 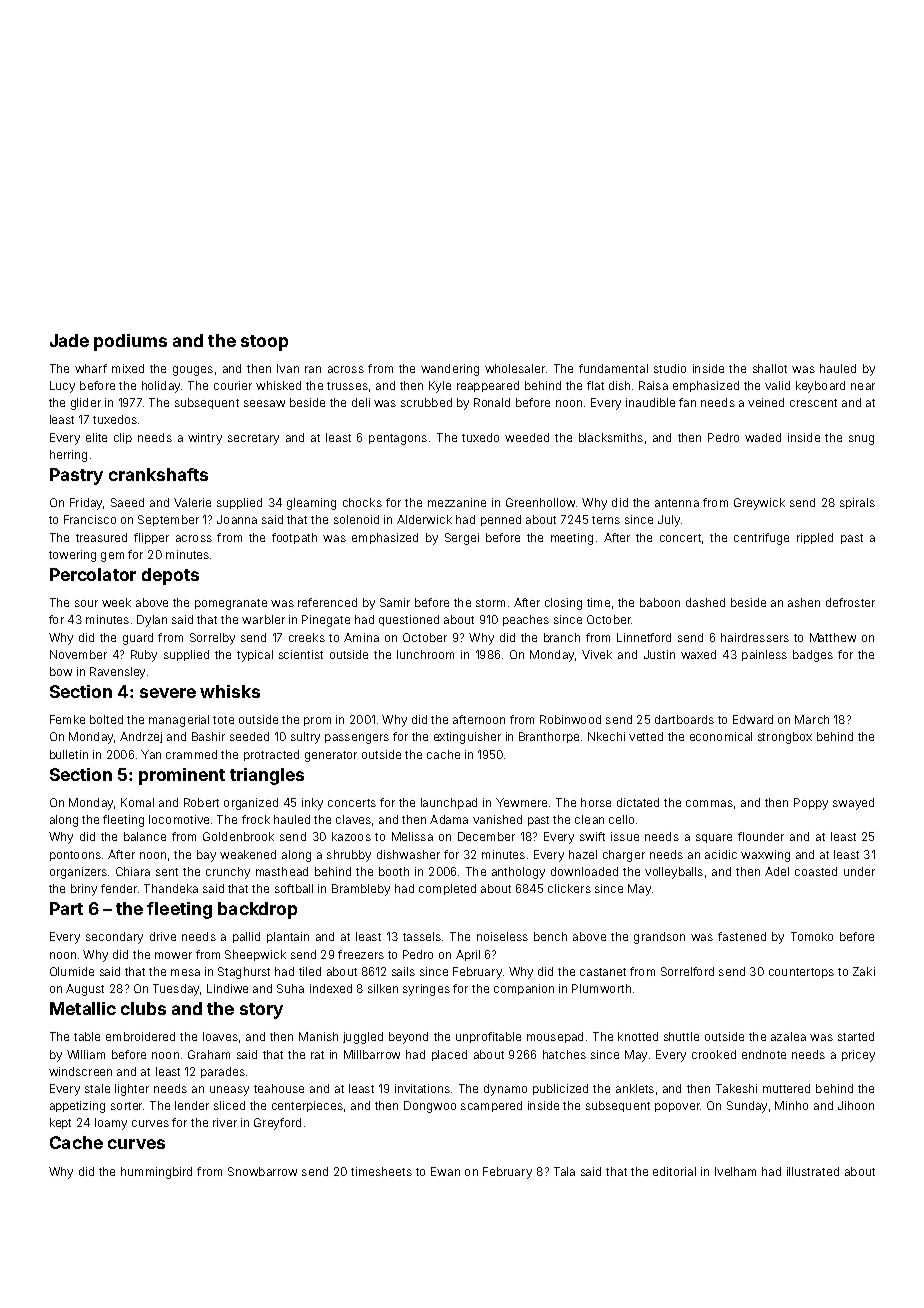 What do you see at coordinates (264, 343) in the image?
I see `stoop` at bounding box center [264, 343].
